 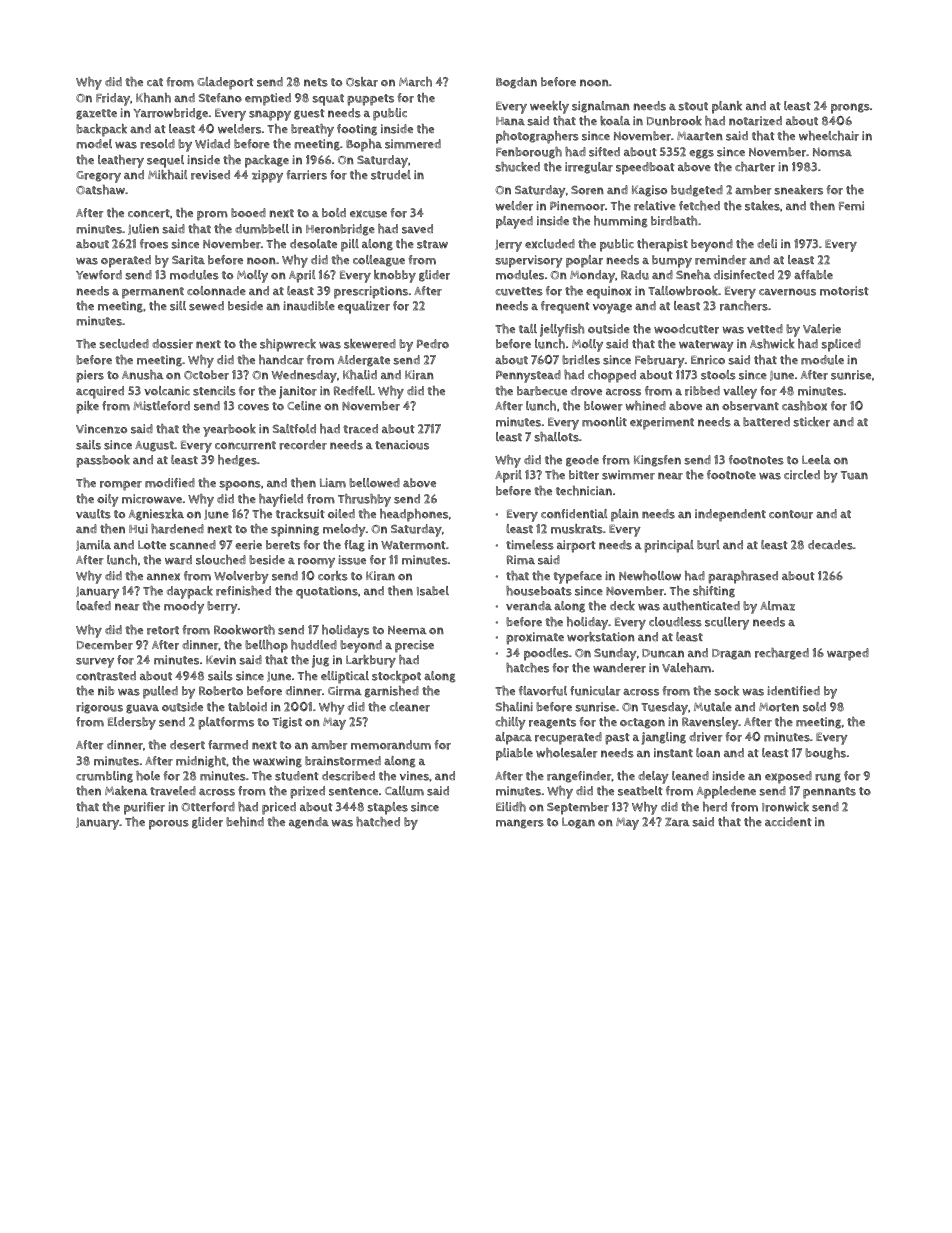 I want to click on warped, so click(x=848, y=654).
